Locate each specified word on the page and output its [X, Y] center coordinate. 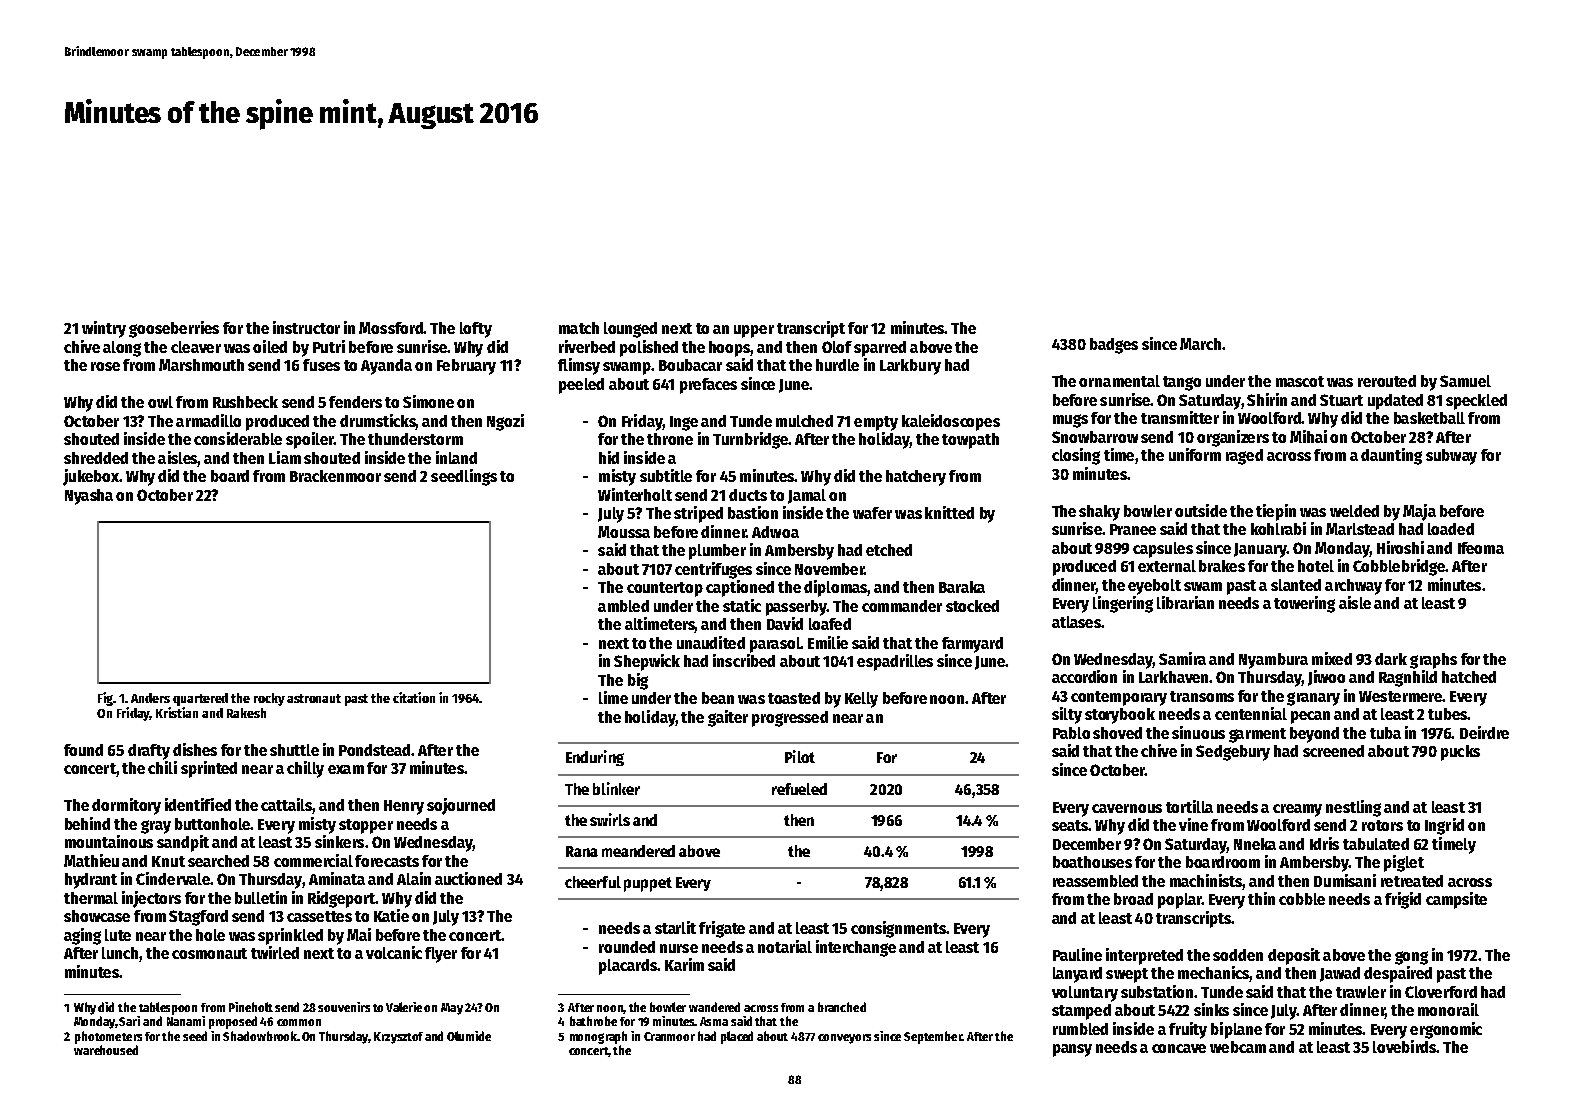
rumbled [1080, 1029]
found [83, 750]
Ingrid [1444, 826]
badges [1114, 346]
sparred [880, 349]
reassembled [1095, 881]
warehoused [106, 1050]
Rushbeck [245, 402]
